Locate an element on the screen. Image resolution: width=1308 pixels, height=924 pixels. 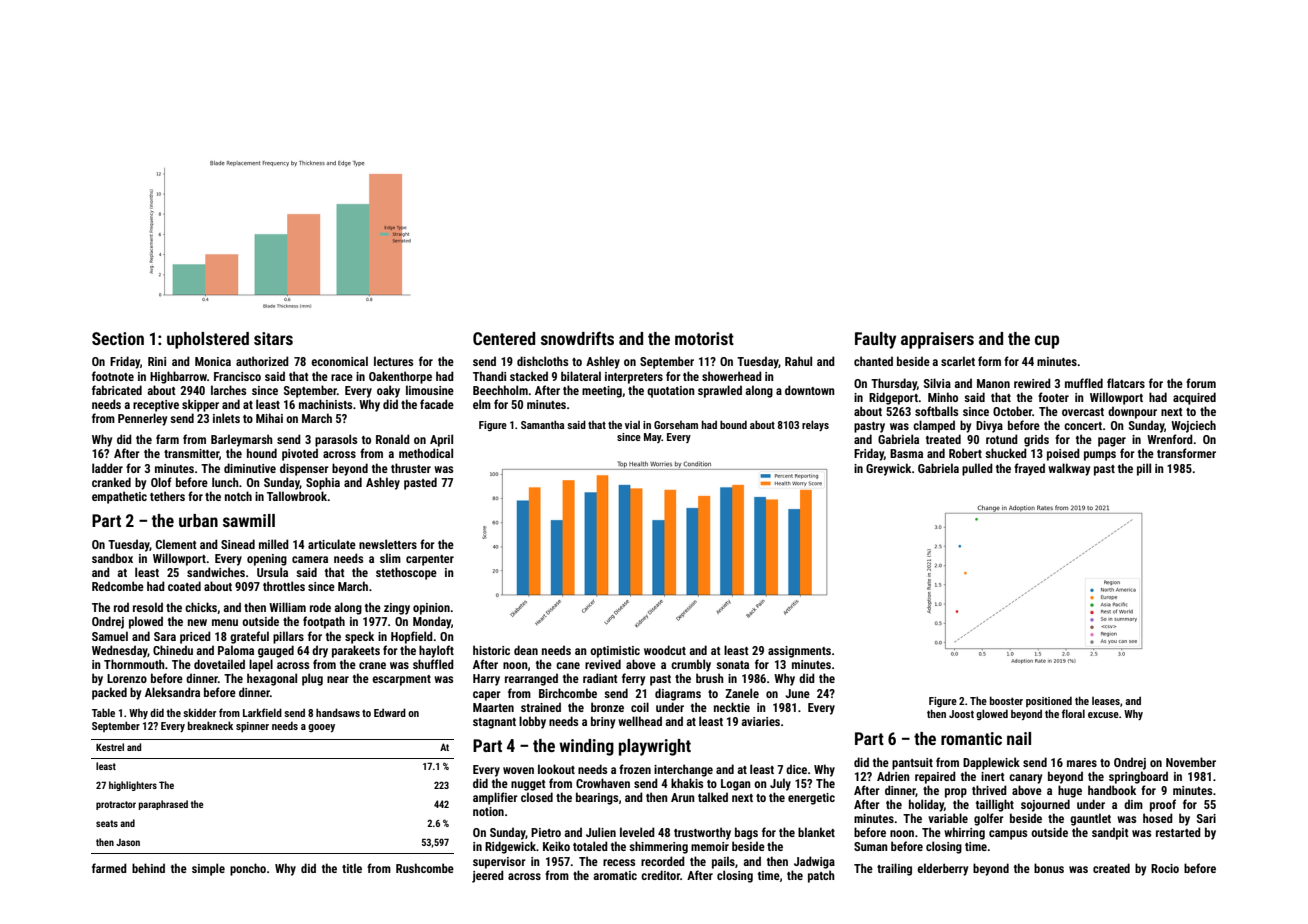
upholstered is located at coordinates (208, 340).
